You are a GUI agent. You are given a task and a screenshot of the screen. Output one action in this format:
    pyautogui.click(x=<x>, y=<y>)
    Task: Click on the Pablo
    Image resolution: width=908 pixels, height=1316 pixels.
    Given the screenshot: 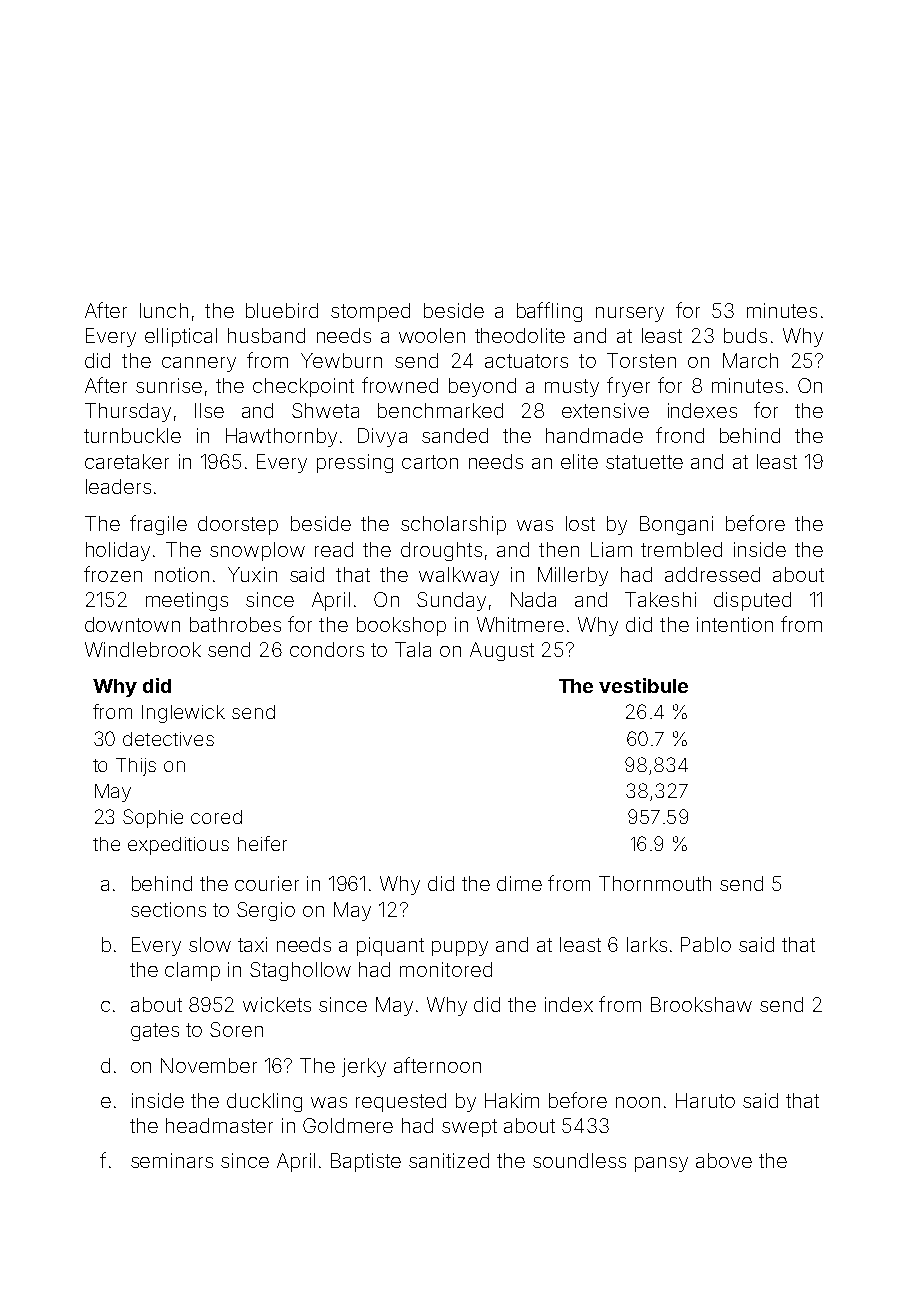 What is the action you would take?
    pyautogui.click(x=706, y=944)
